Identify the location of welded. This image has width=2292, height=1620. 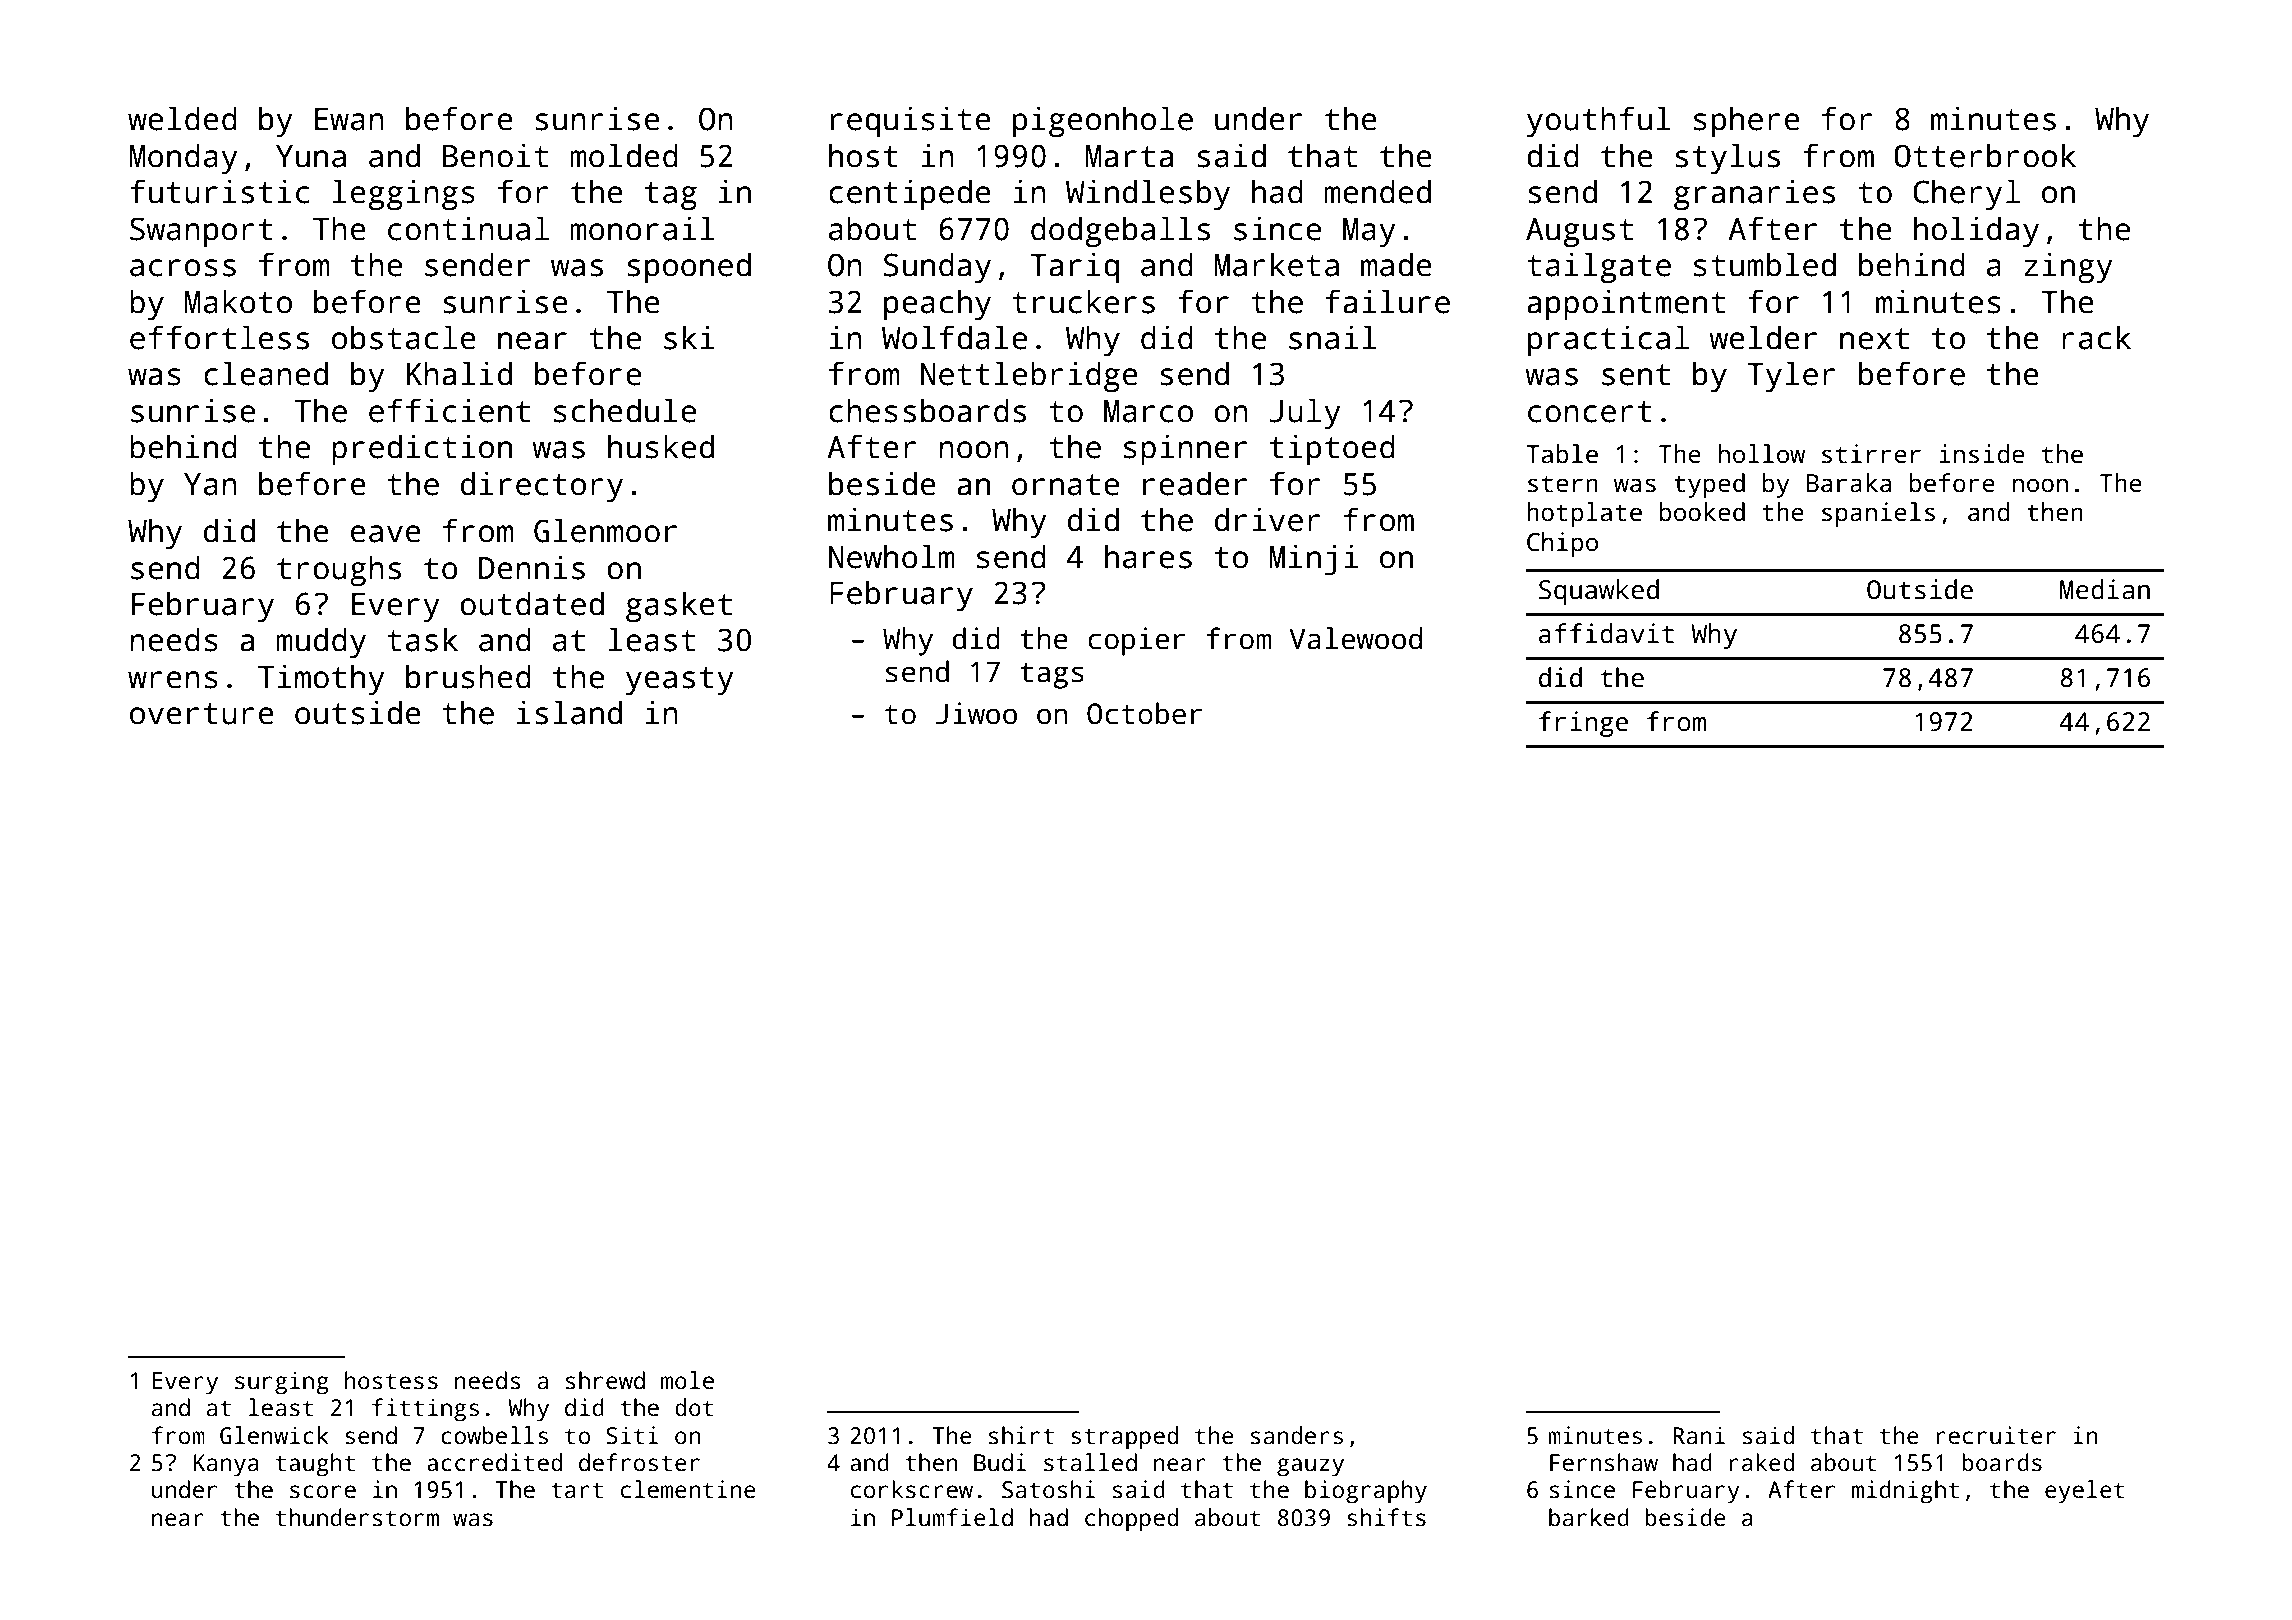
(182, 118).
